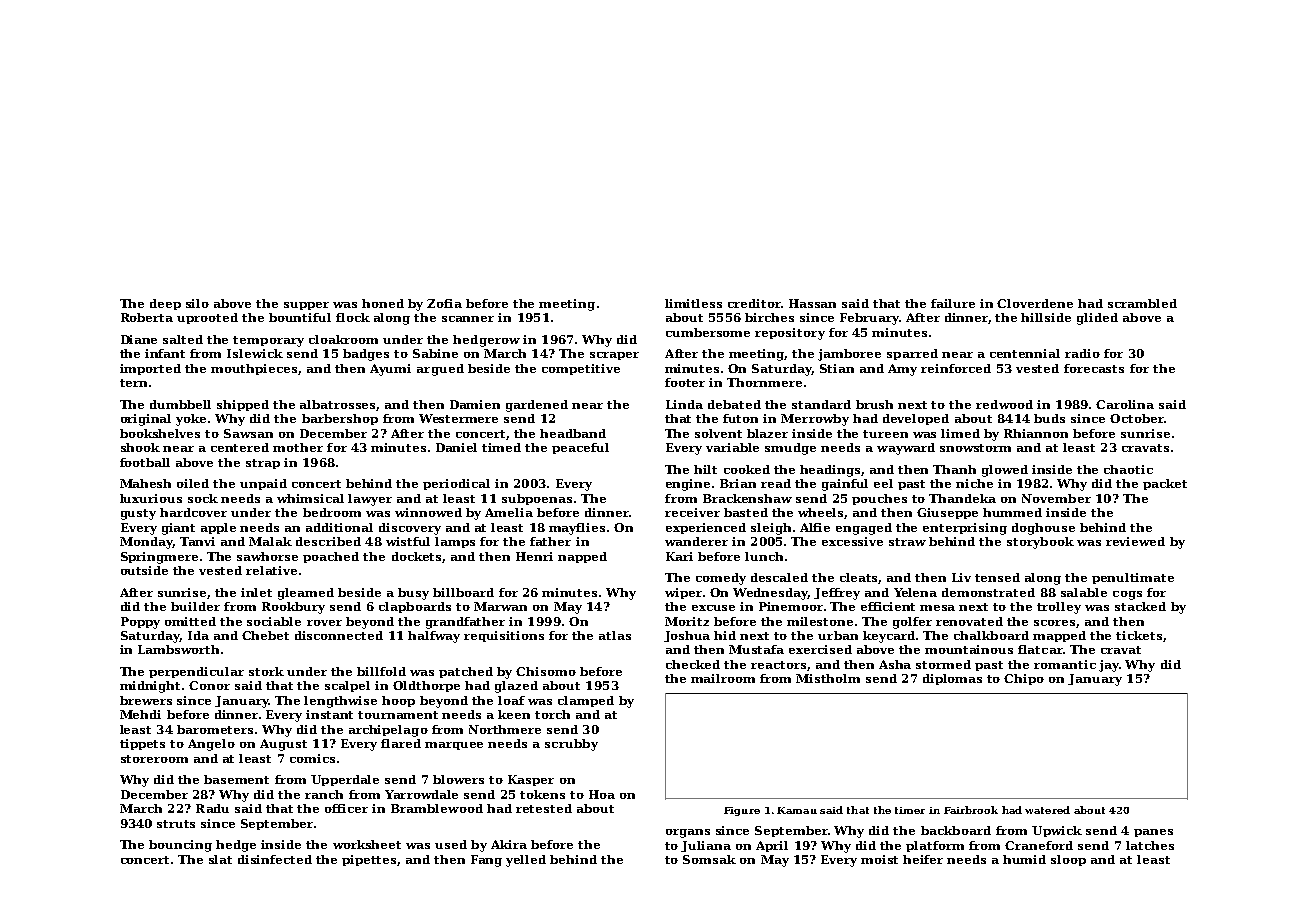 This screenshot has width=1308, height=924. Describe the element at coordinates (417, 557) in the screenshot. I see `dockets` at that location.
